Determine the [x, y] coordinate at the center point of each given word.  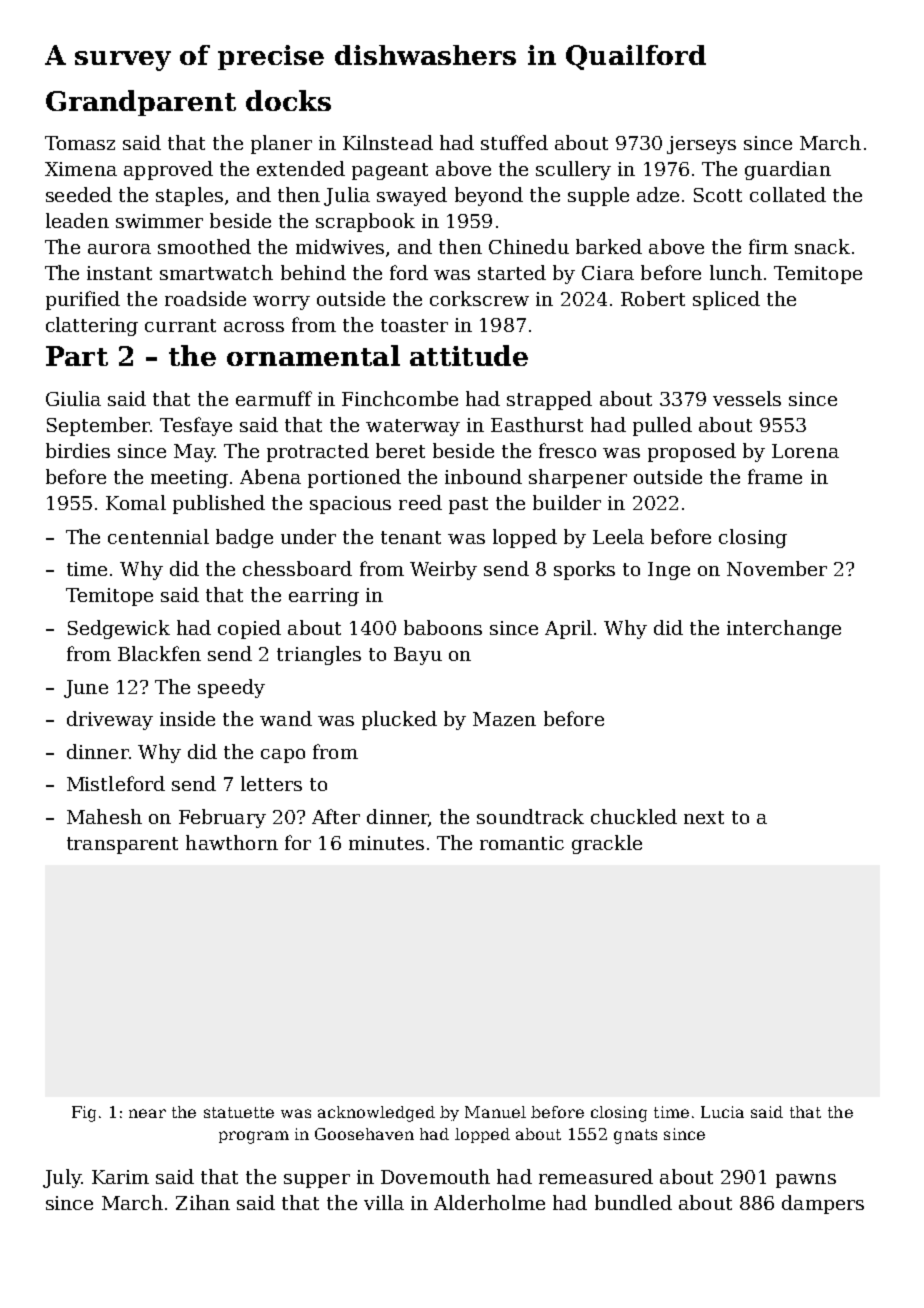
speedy [231, 688]
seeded [79, 194]
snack [822, 246]
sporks [584, 570]
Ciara [608, 273]
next [704, 817]
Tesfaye [196, 426]
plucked [399, 720]
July [62, 1178]
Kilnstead [388, 142]
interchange [784, 629]
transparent [122, 845]
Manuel [495, 1112]
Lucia [722, 1112]
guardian [788, 170]
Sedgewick [119, 629]
